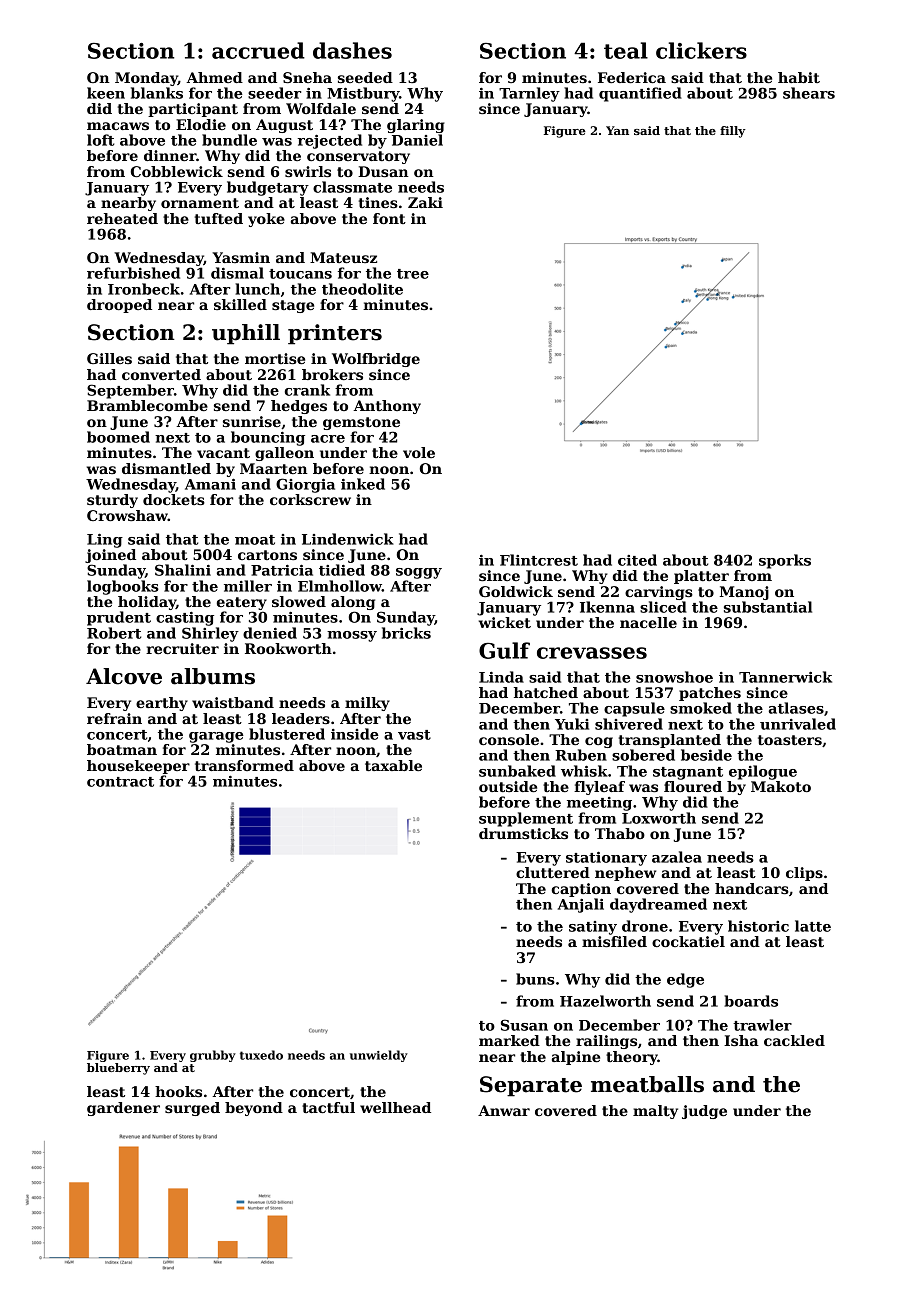 The image size is (924, 1308). Describe the element at coordinates (539, 560) in the image. I see `Flintcrest` at that location.
